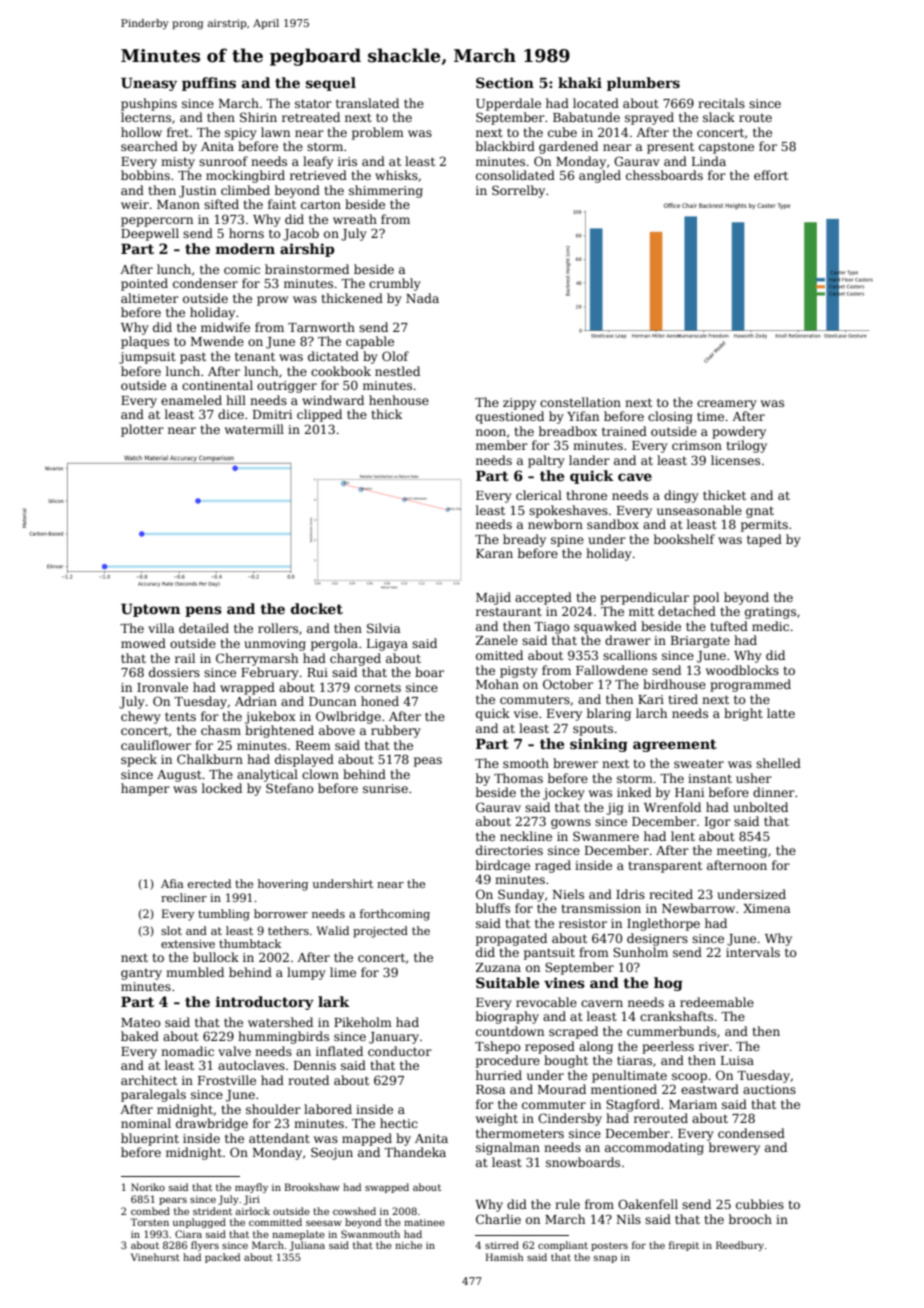 This screenshot has height=1308, width=924. What do you see at coordinates (424, 1222) in the screenshot?
I see `matinee` at bounding box center [424, 1222].
